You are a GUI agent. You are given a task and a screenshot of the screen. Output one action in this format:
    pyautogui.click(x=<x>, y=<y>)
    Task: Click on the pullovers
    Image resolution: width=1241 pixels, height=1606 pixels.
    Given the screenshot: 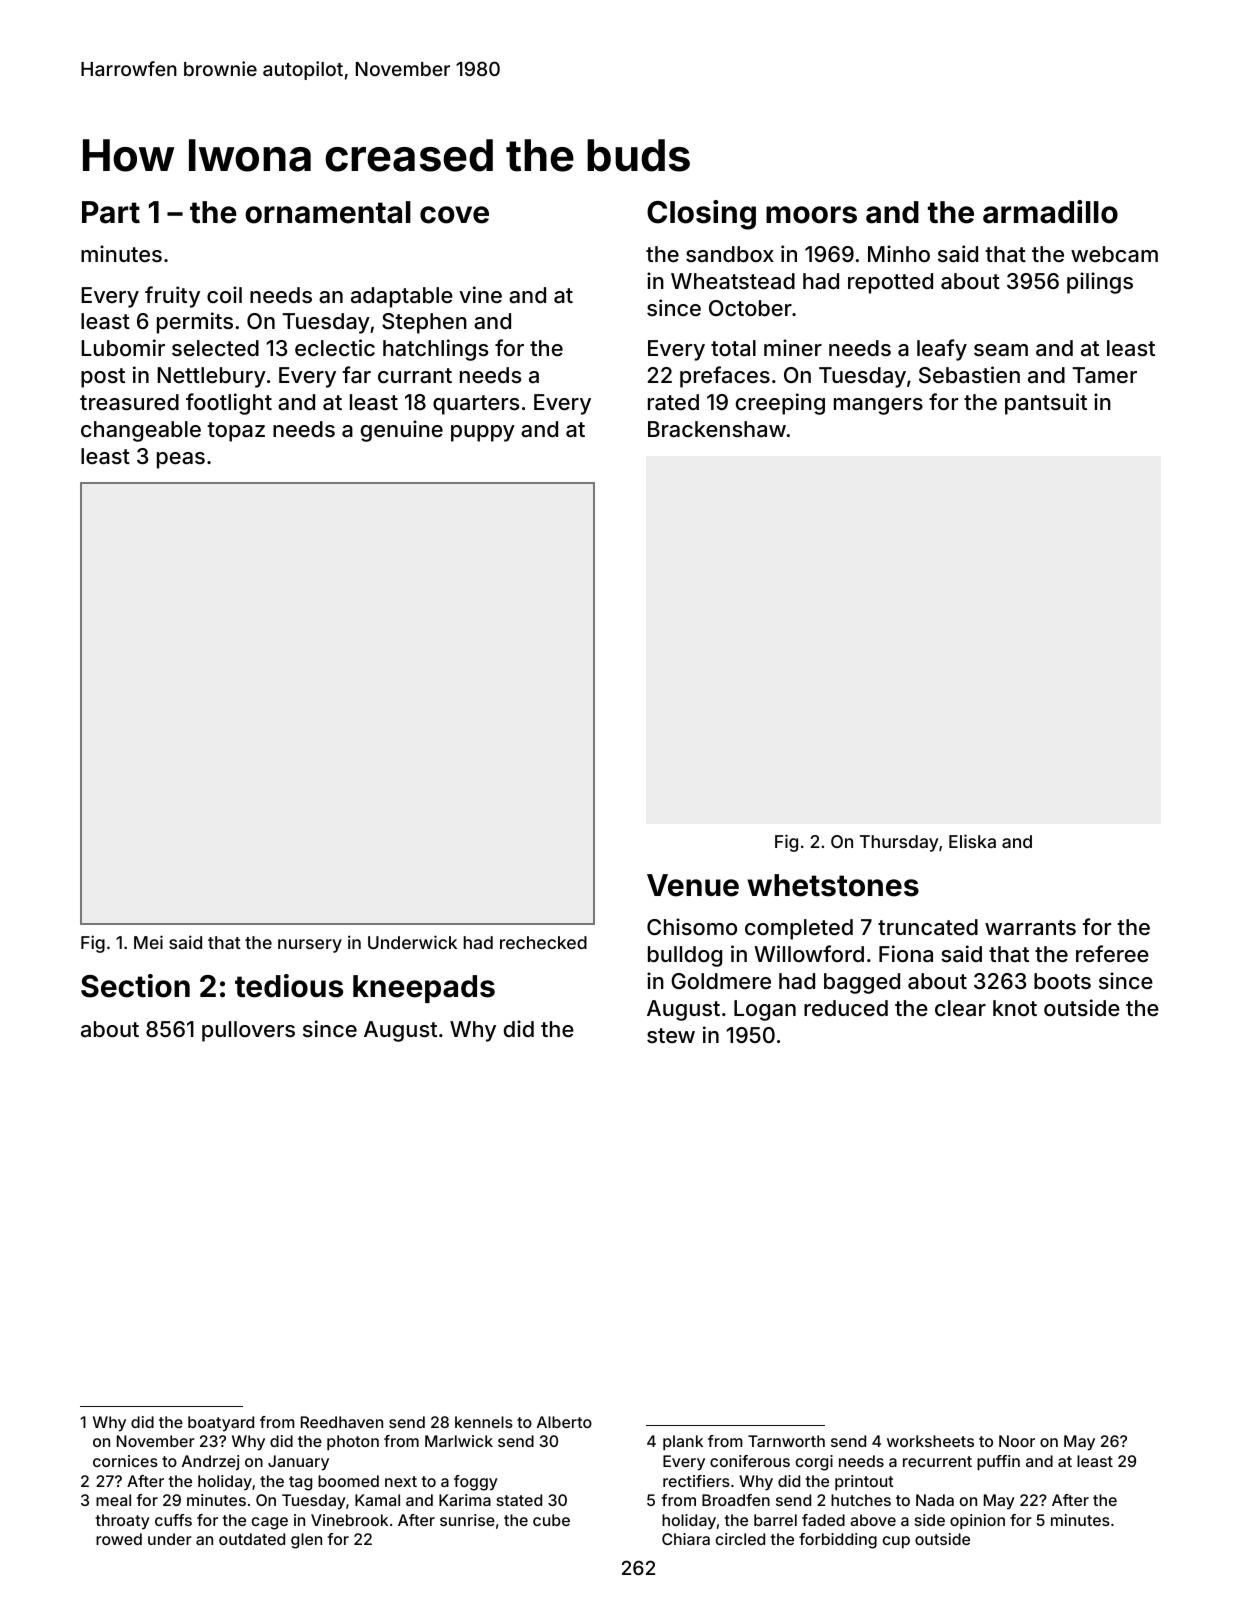 What is the action you would take?
    pyautogui.click(x=248, y=1031)
